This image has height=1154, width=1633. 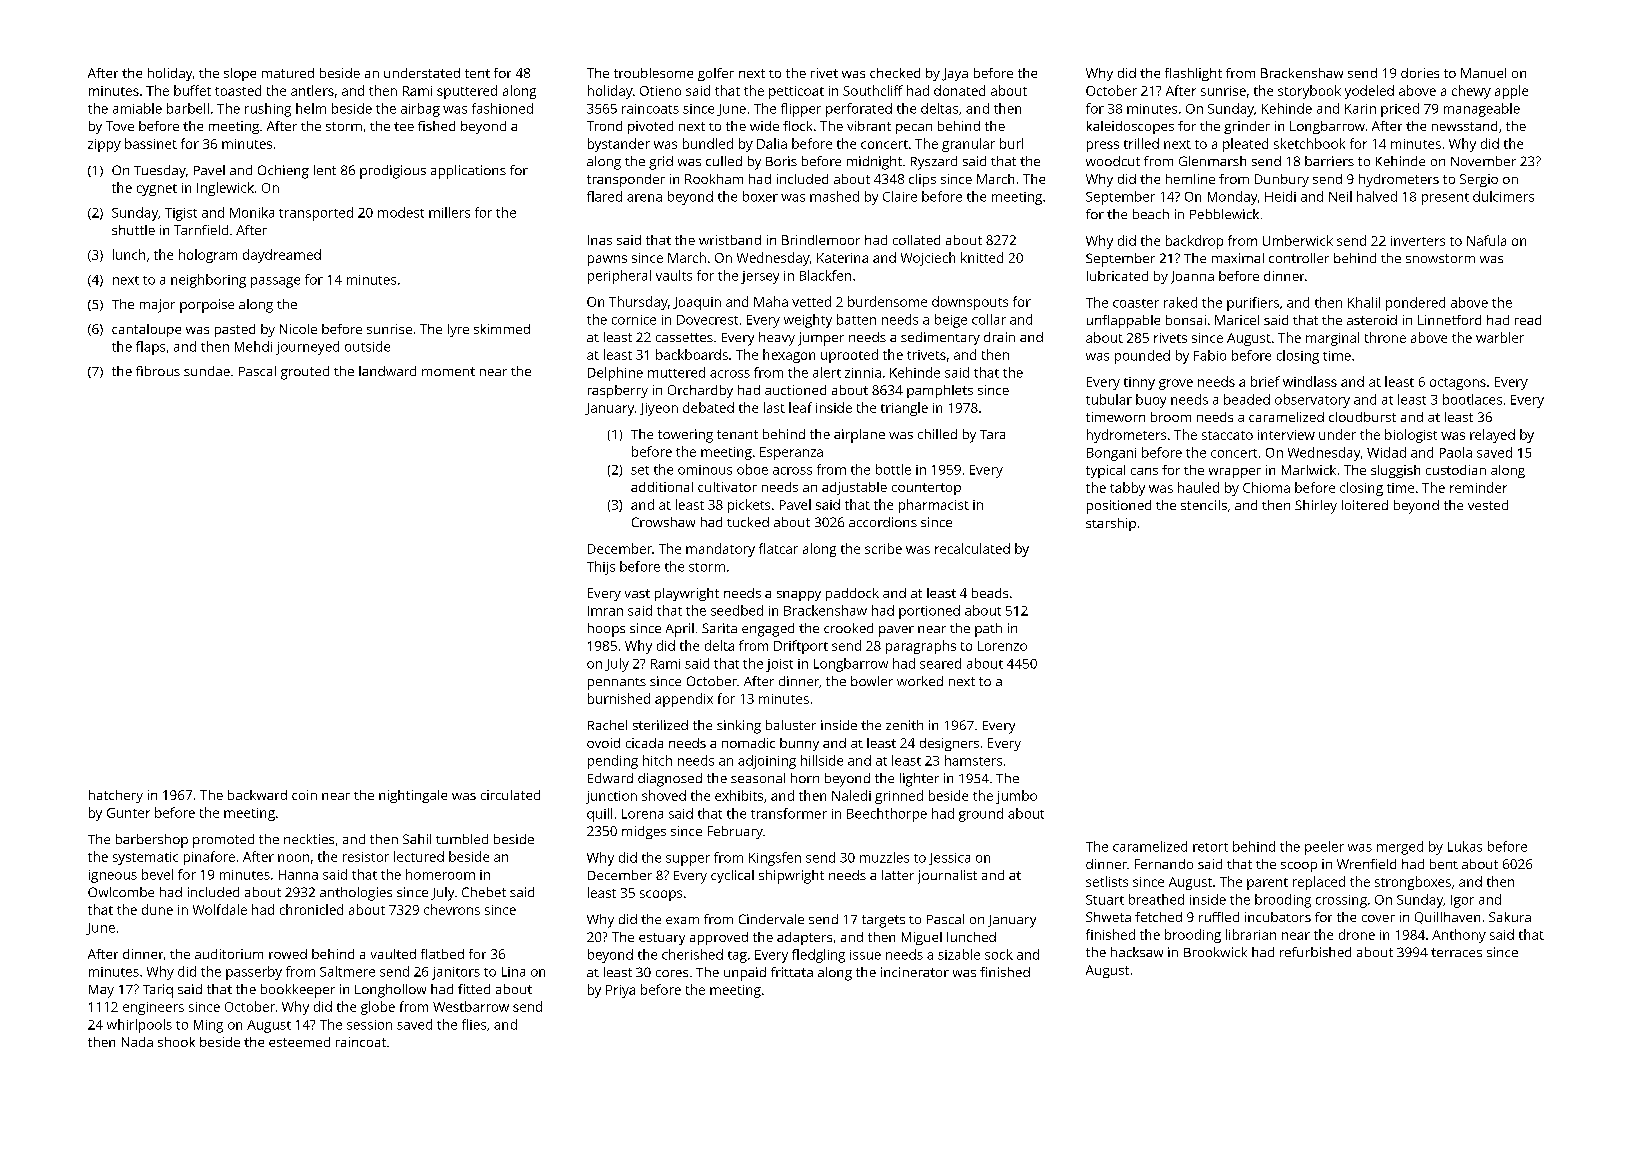 I want to click on Otieno, so click(x=660, y=91).
